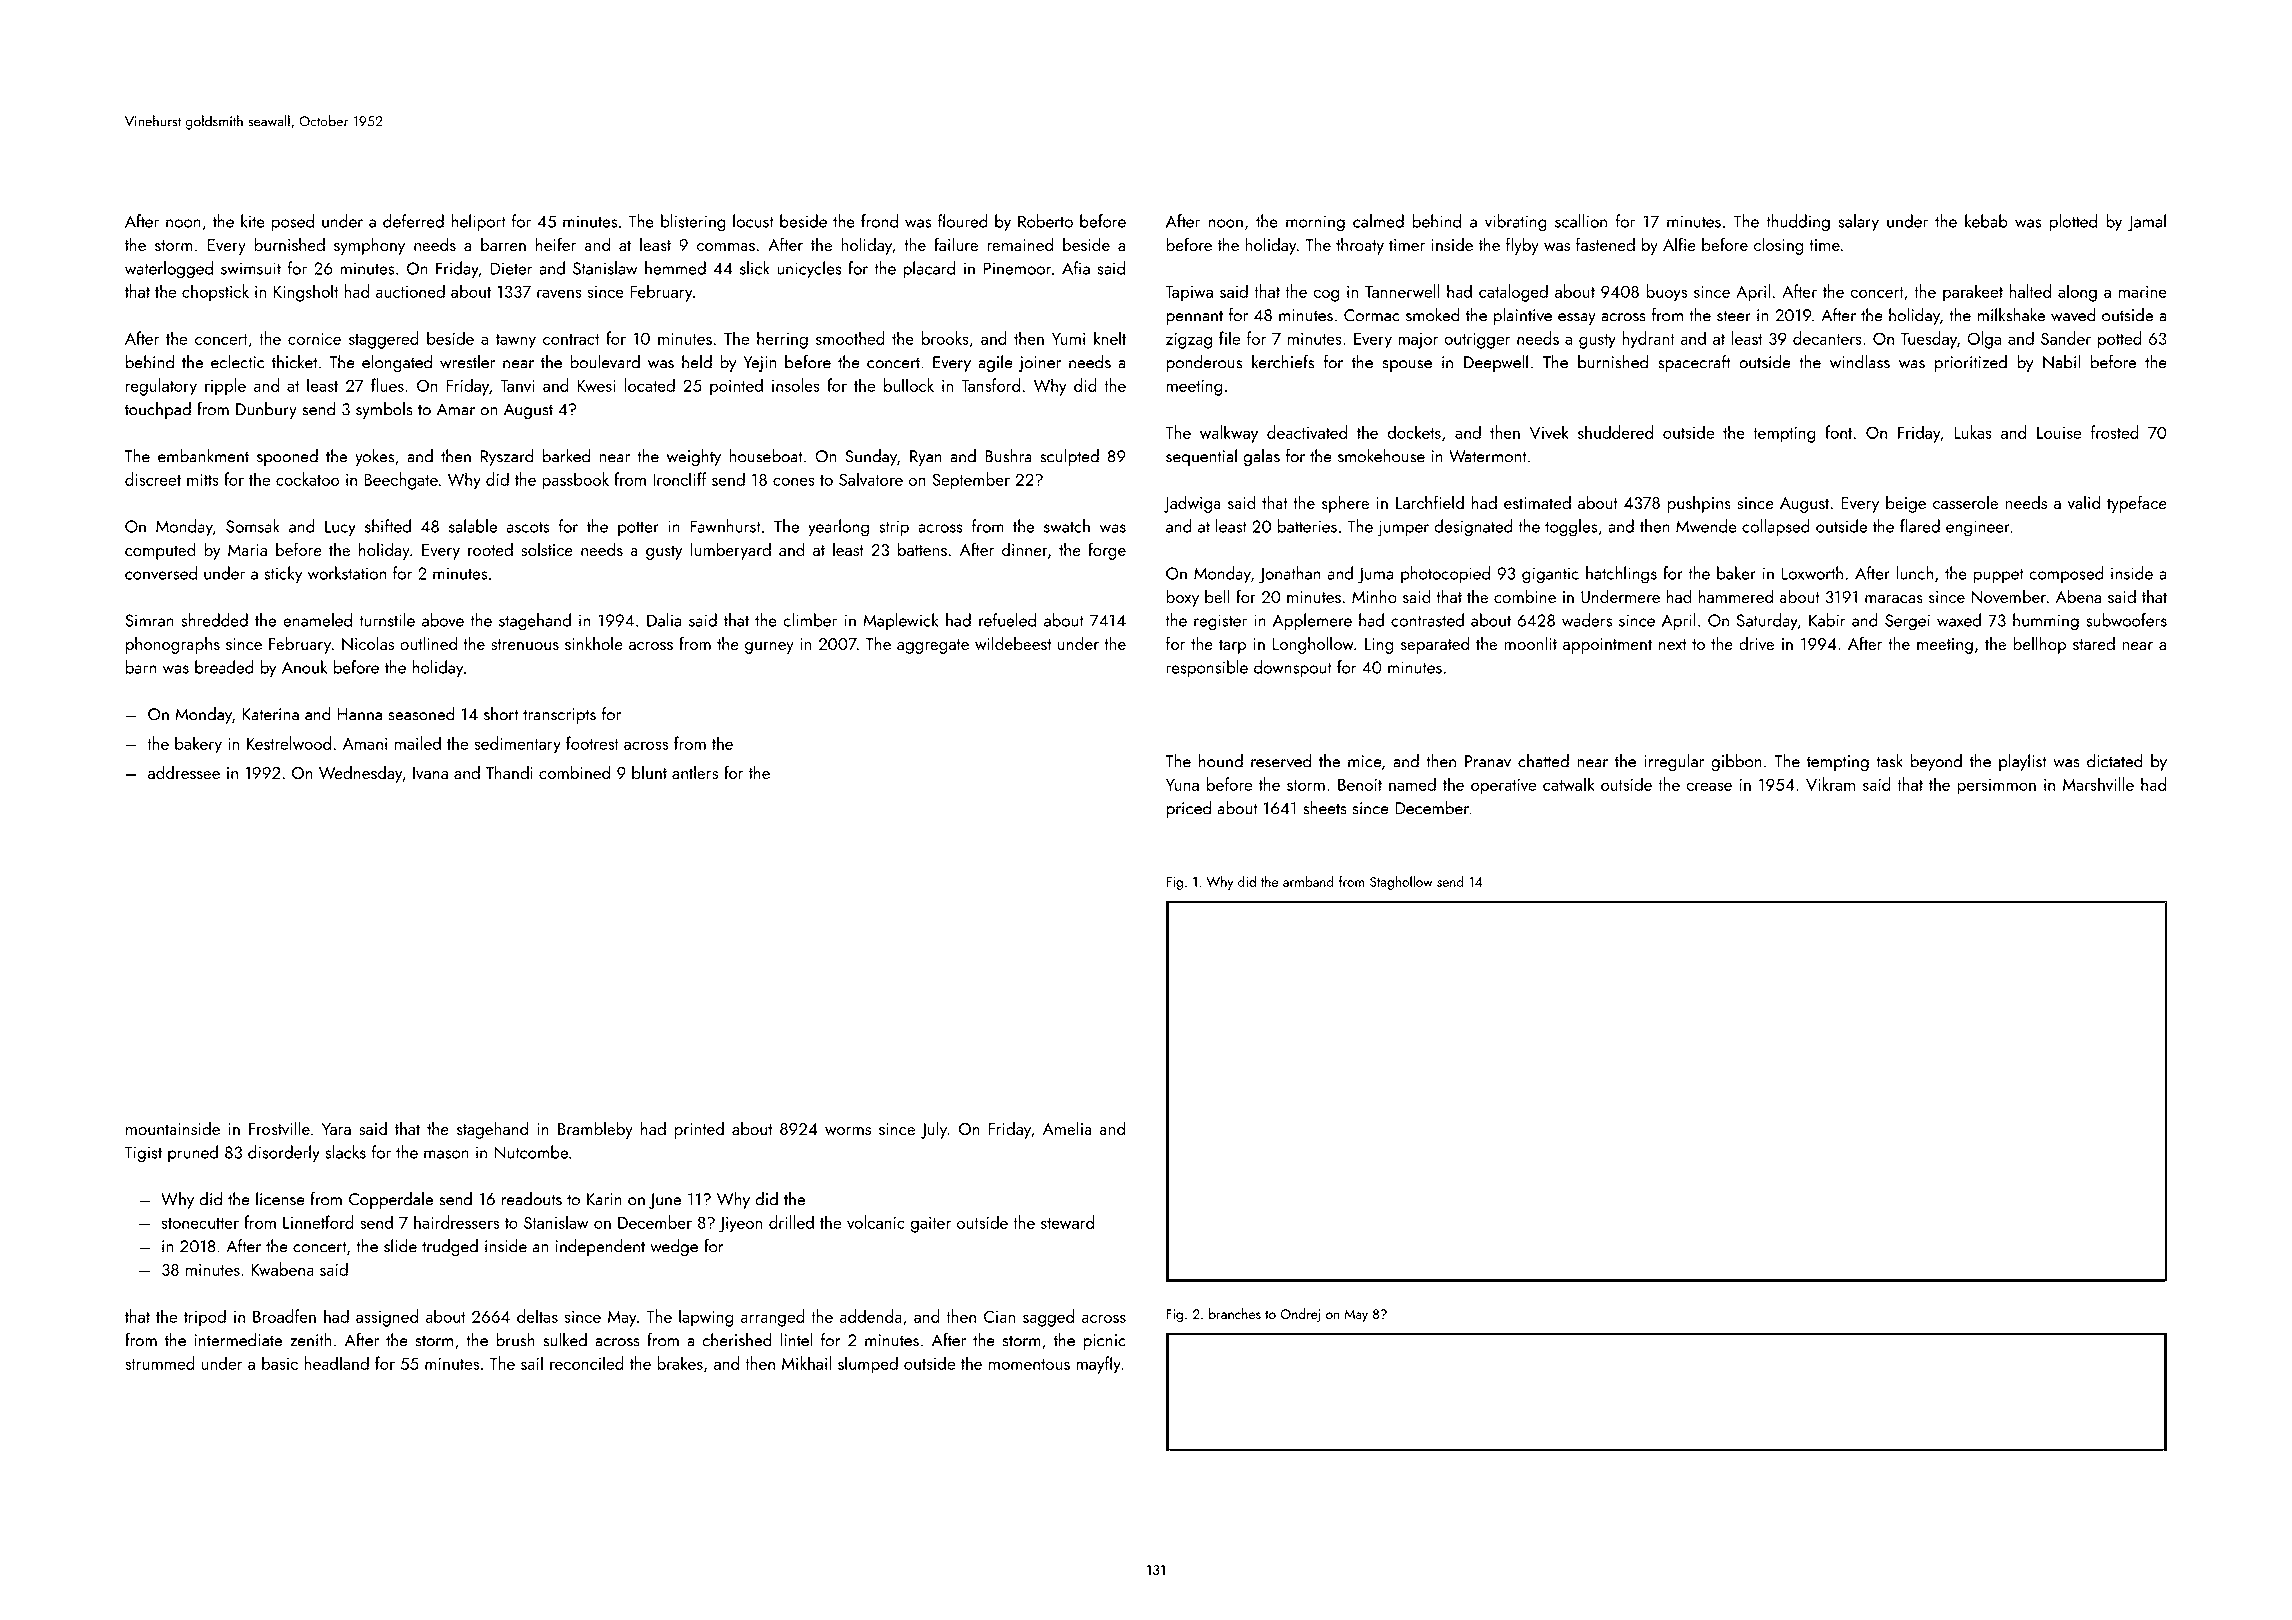  Describe the element at coordinates (1308, 881) in the image. I see `armband` at that location.
